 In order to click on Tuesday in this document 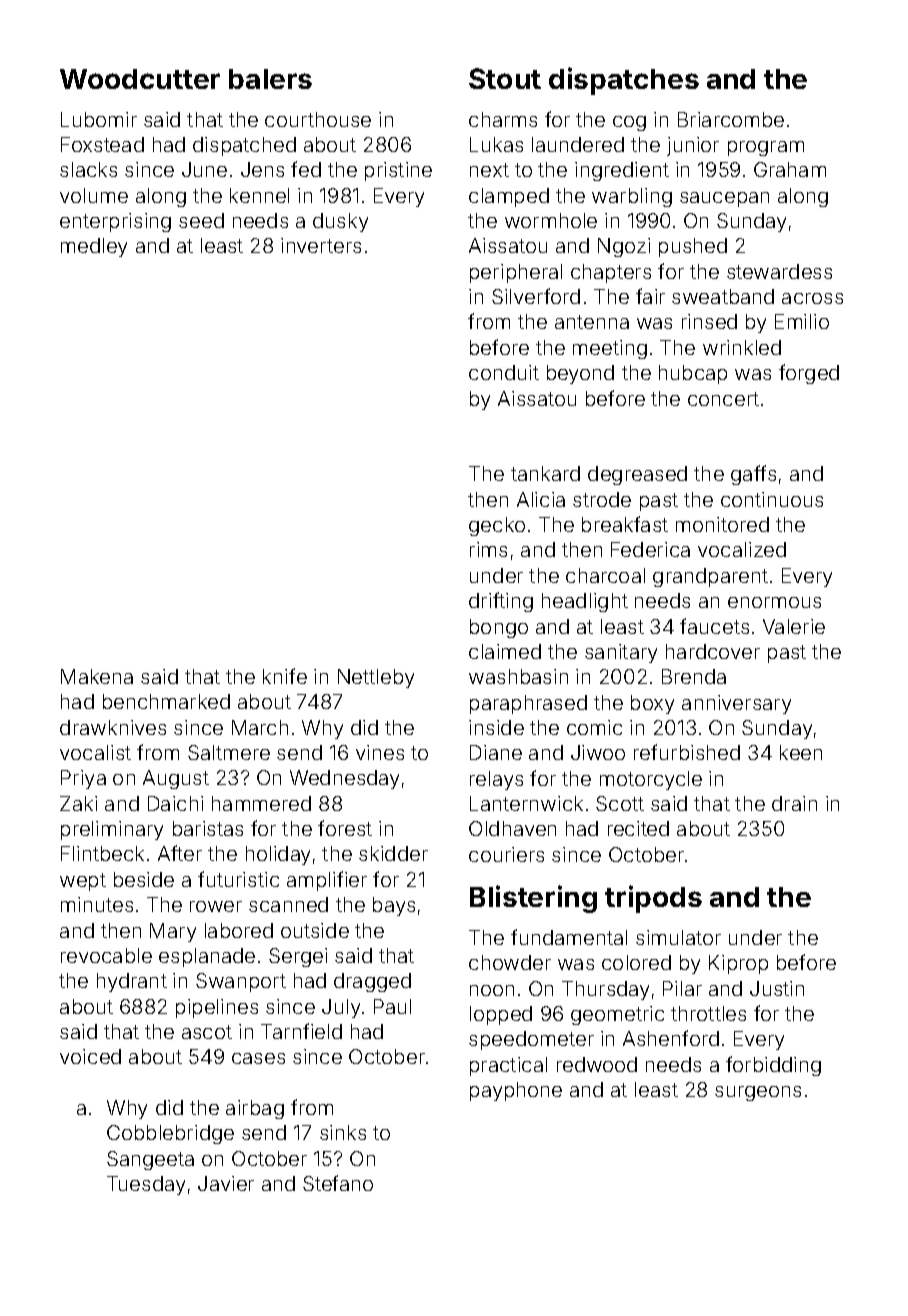, I will do `click(146, 1185)`.
